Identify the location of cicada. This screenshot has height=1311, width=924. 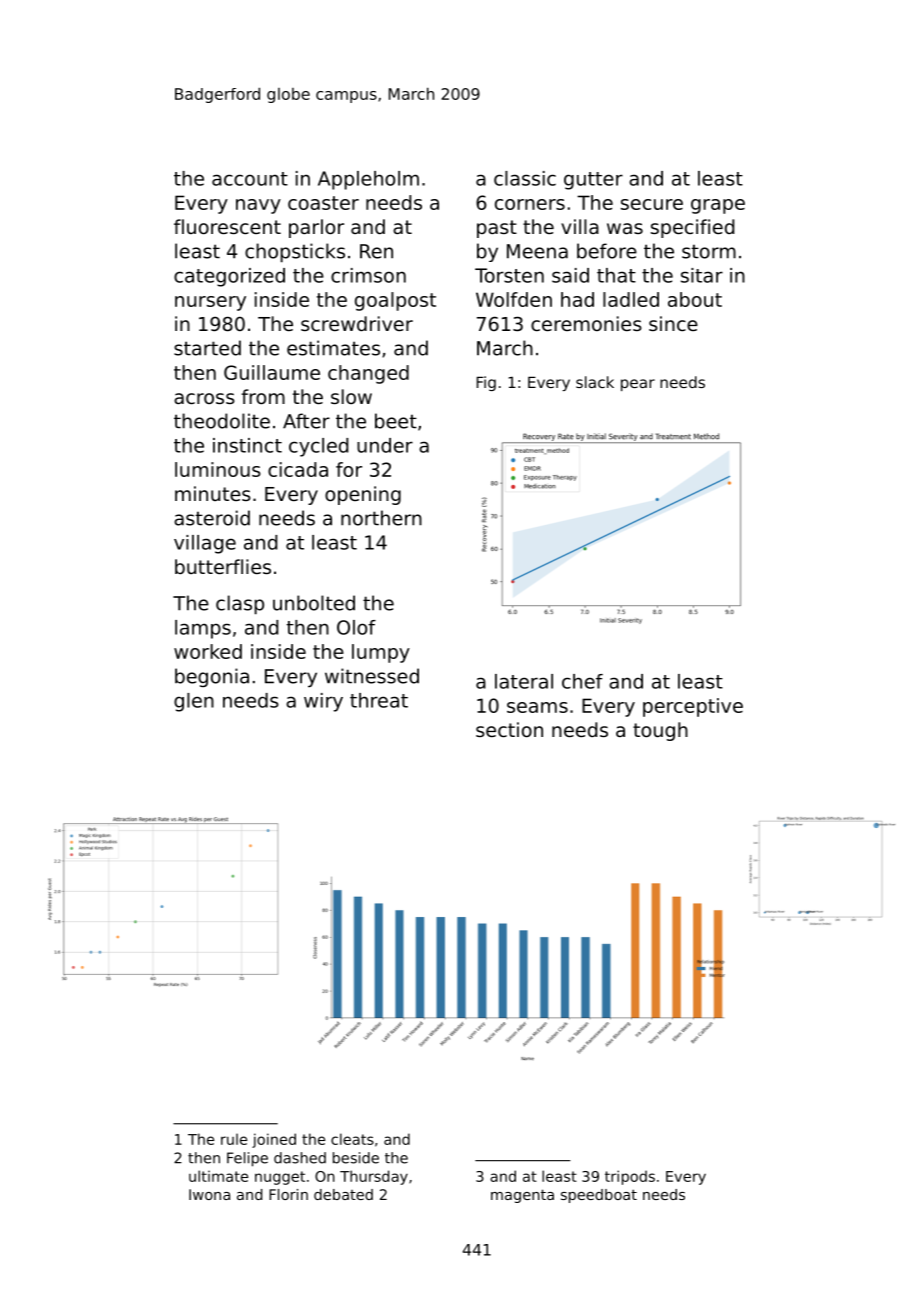
(298, 469).
